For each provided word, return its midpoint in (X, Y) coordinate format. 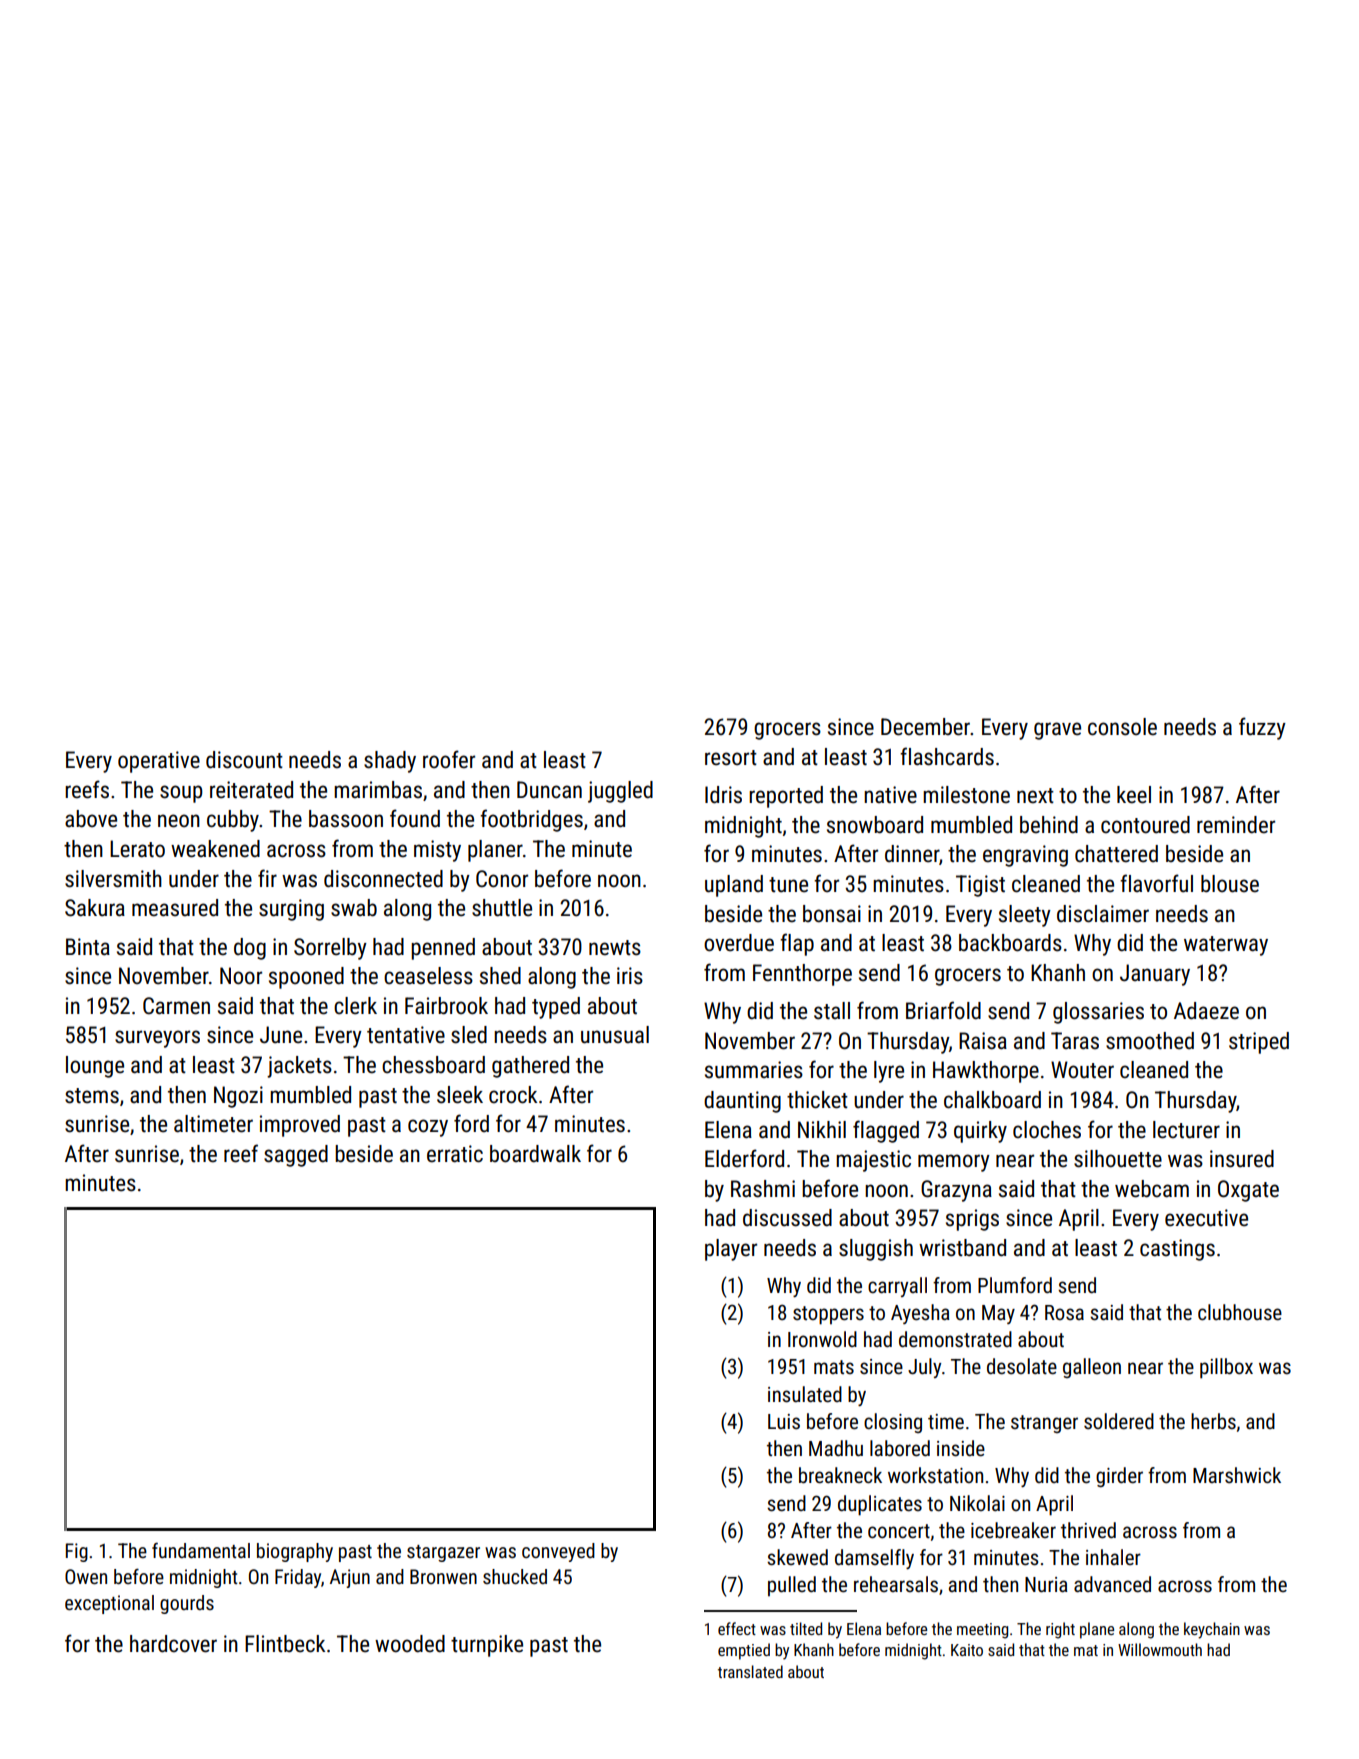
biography (295, 1552)
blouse (1230, 884)
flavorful (1156, 883)
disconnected (383, 879)
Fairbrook (446, 1006)
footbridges (531, 820)
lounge (95, 1067)
